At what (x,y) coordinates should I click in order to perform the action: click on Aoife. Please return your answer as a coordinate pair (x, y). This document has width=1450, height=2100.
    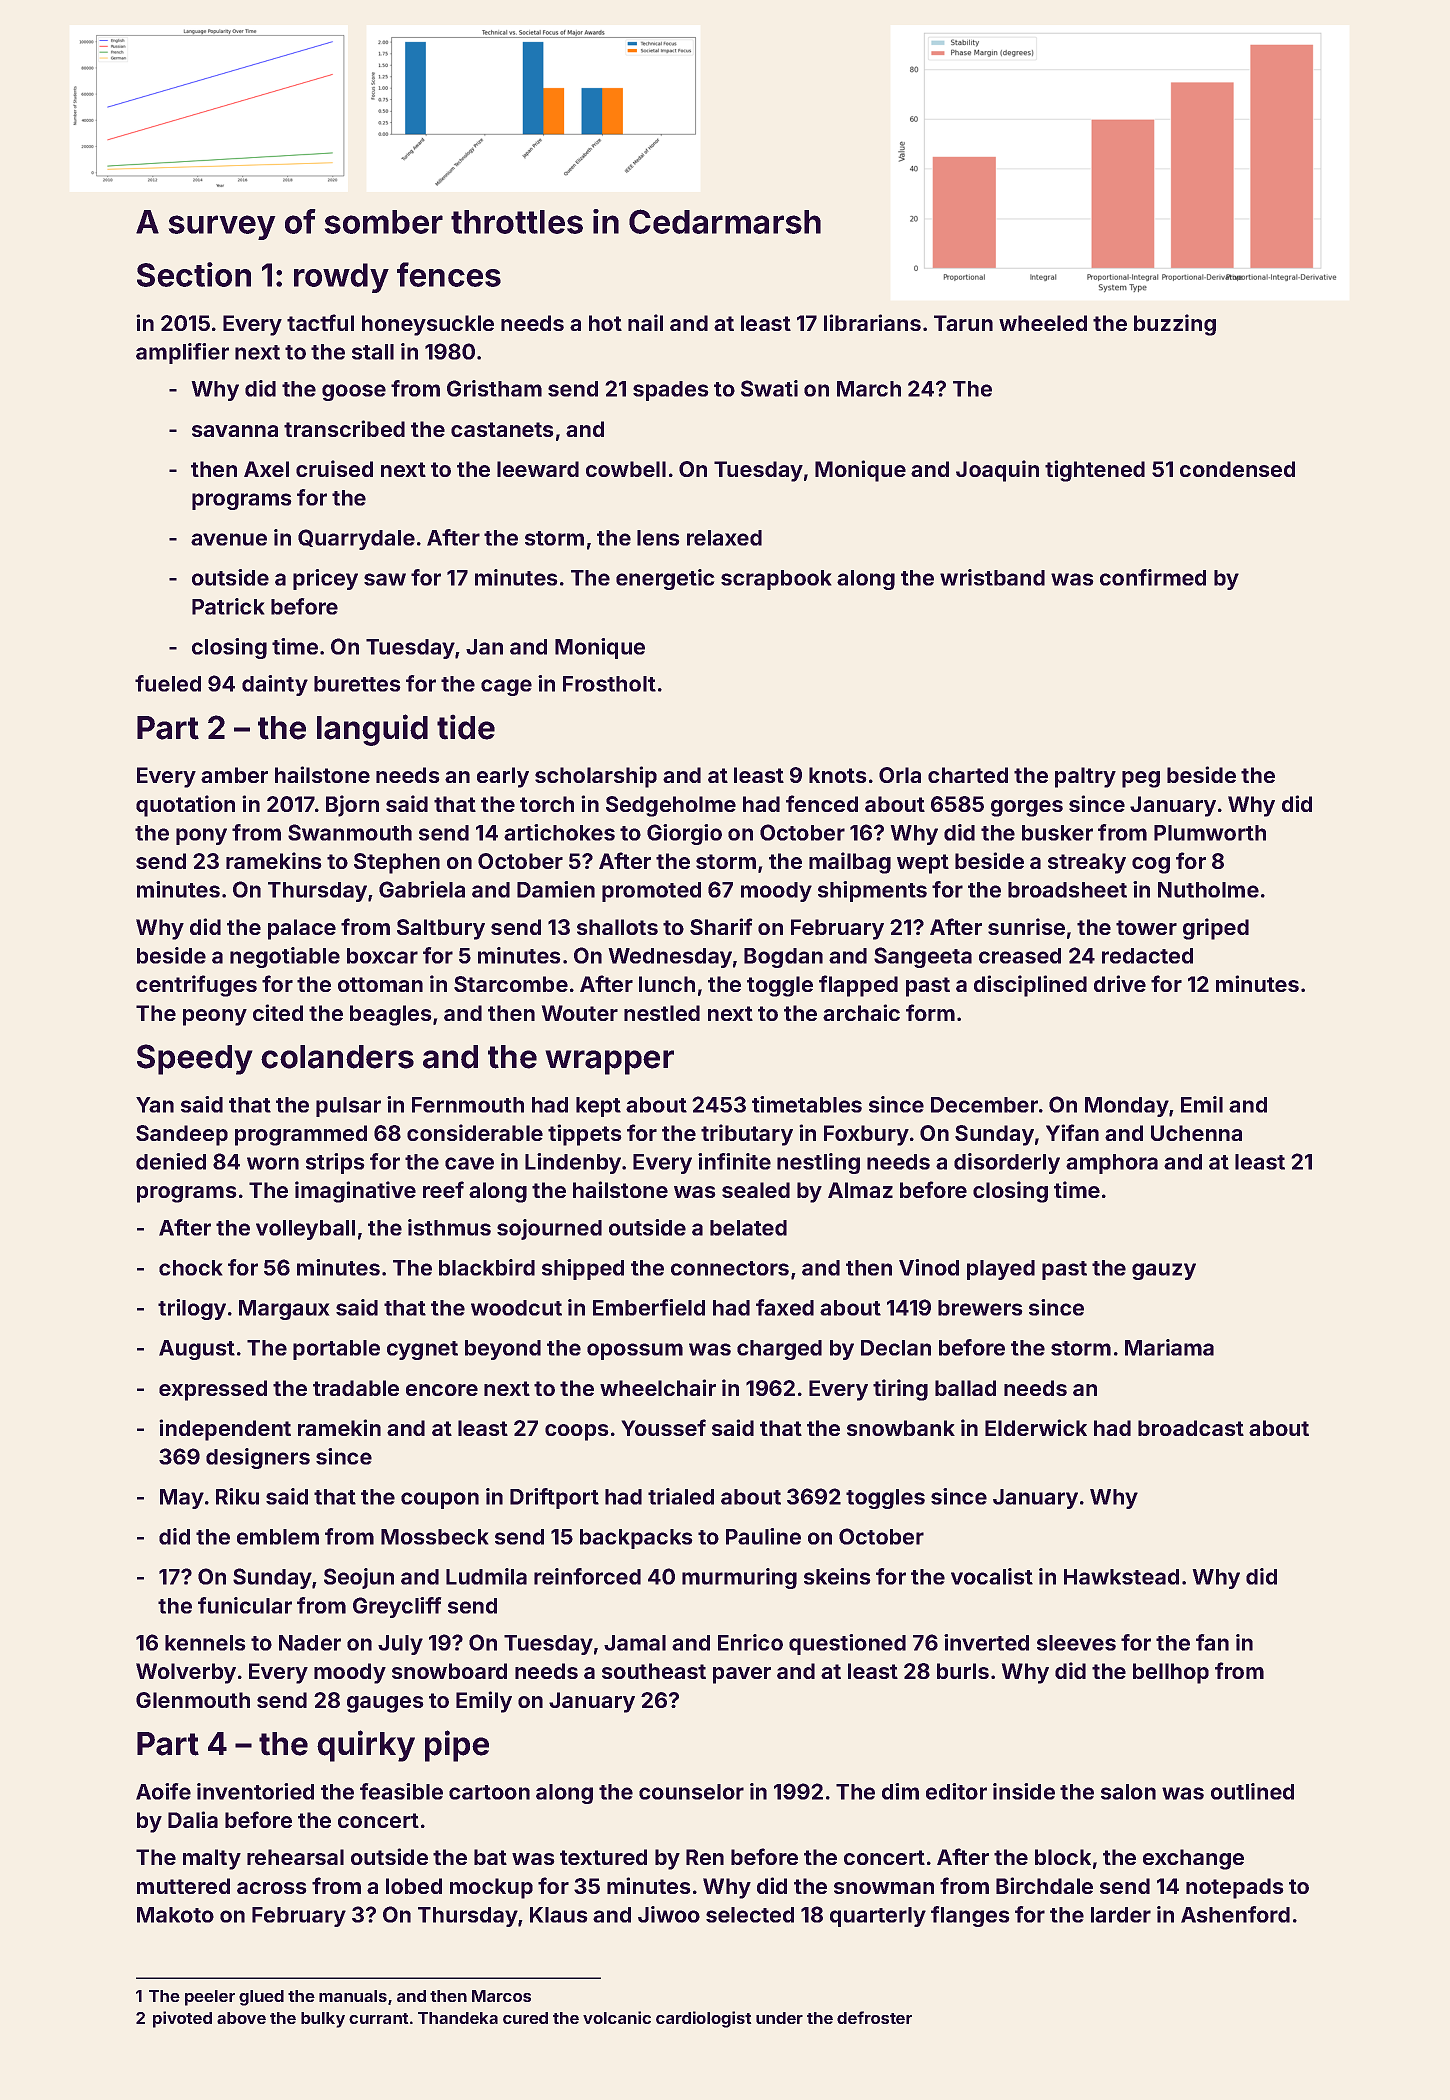
    Looking at the image, I should click on (163, 1791).
